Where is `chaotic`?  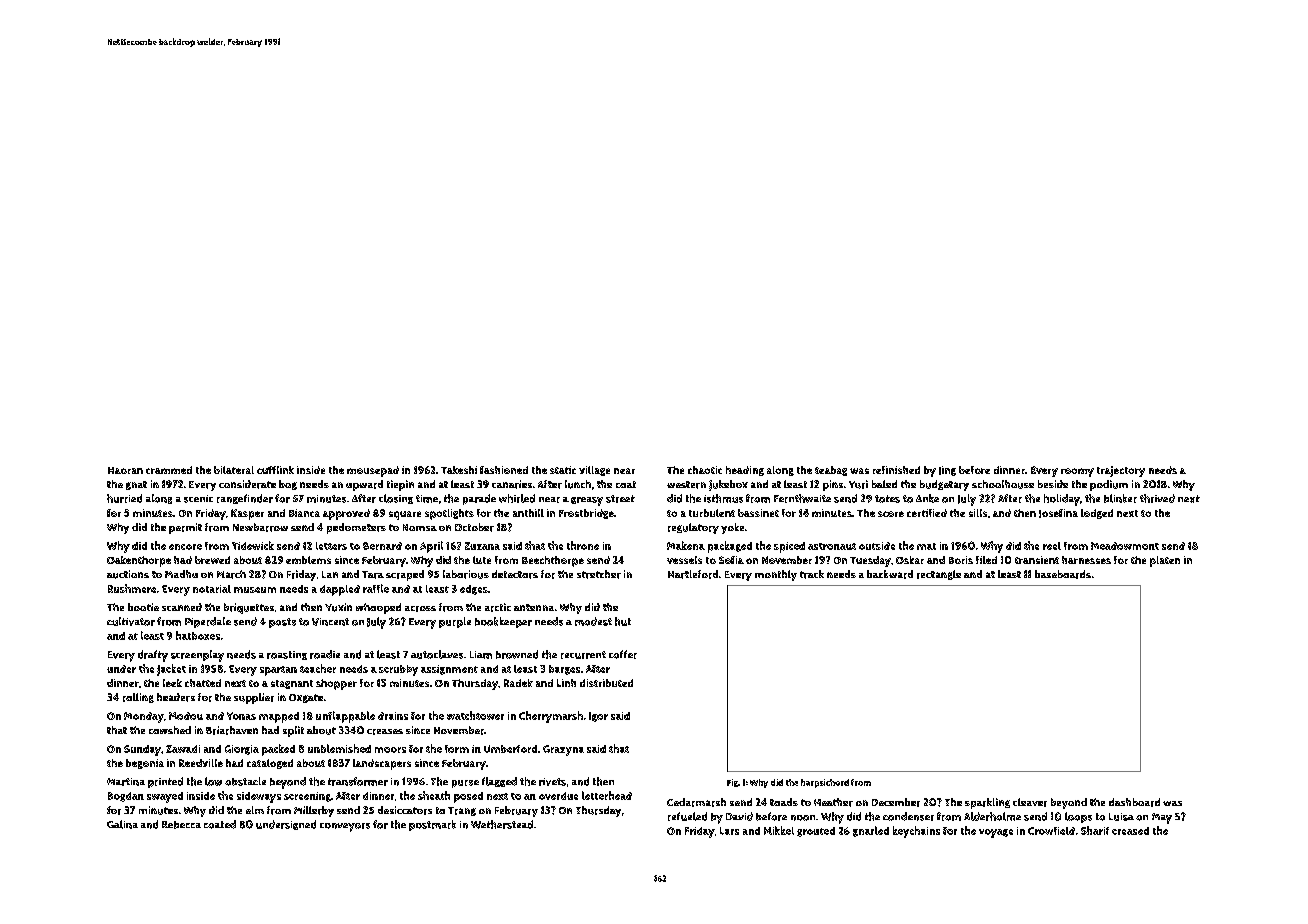
chaotic is located at coordinates (705, 470).
